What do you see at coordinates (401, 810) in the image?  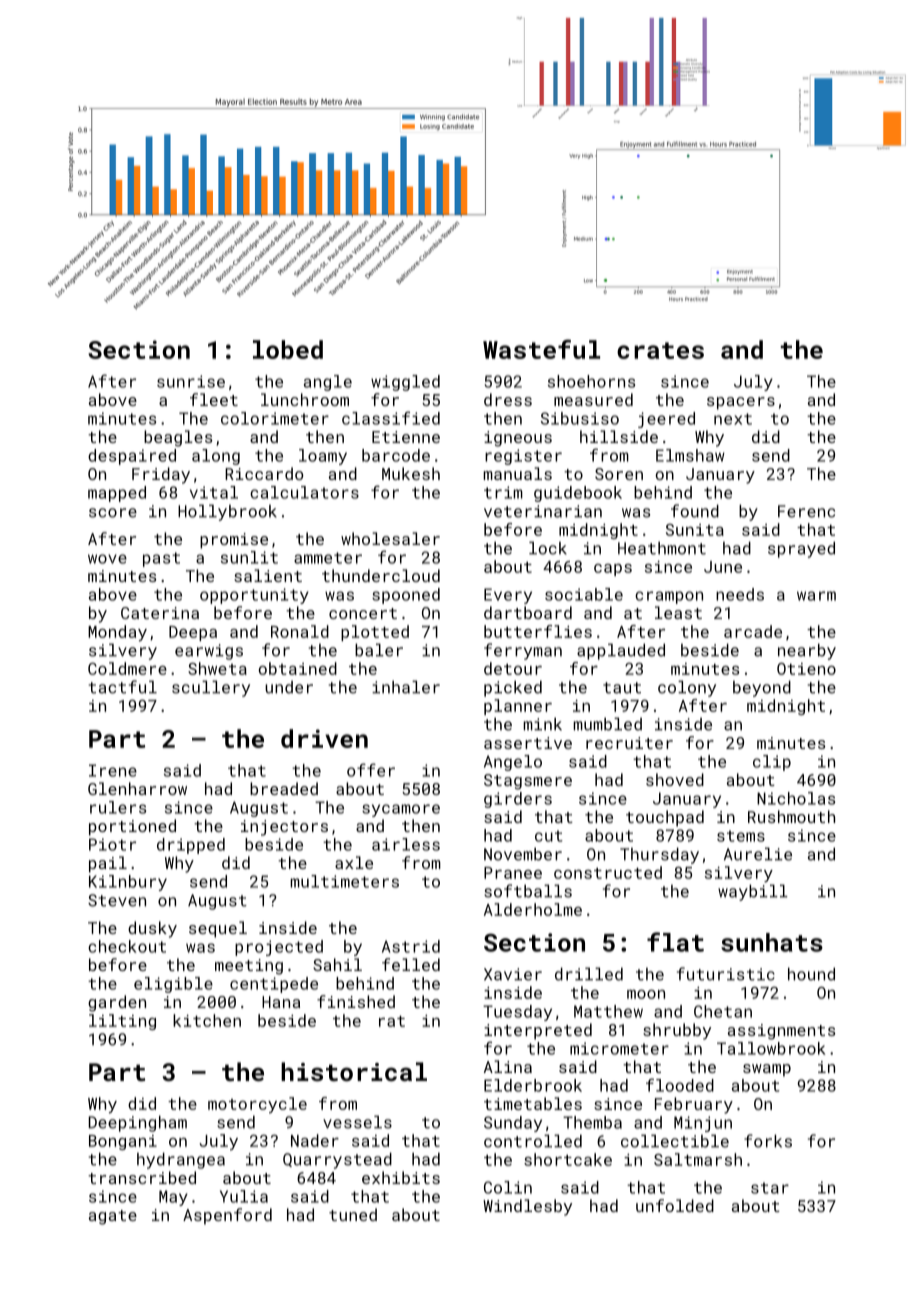 I see `sycamore` at bounding box center [401, 810].
